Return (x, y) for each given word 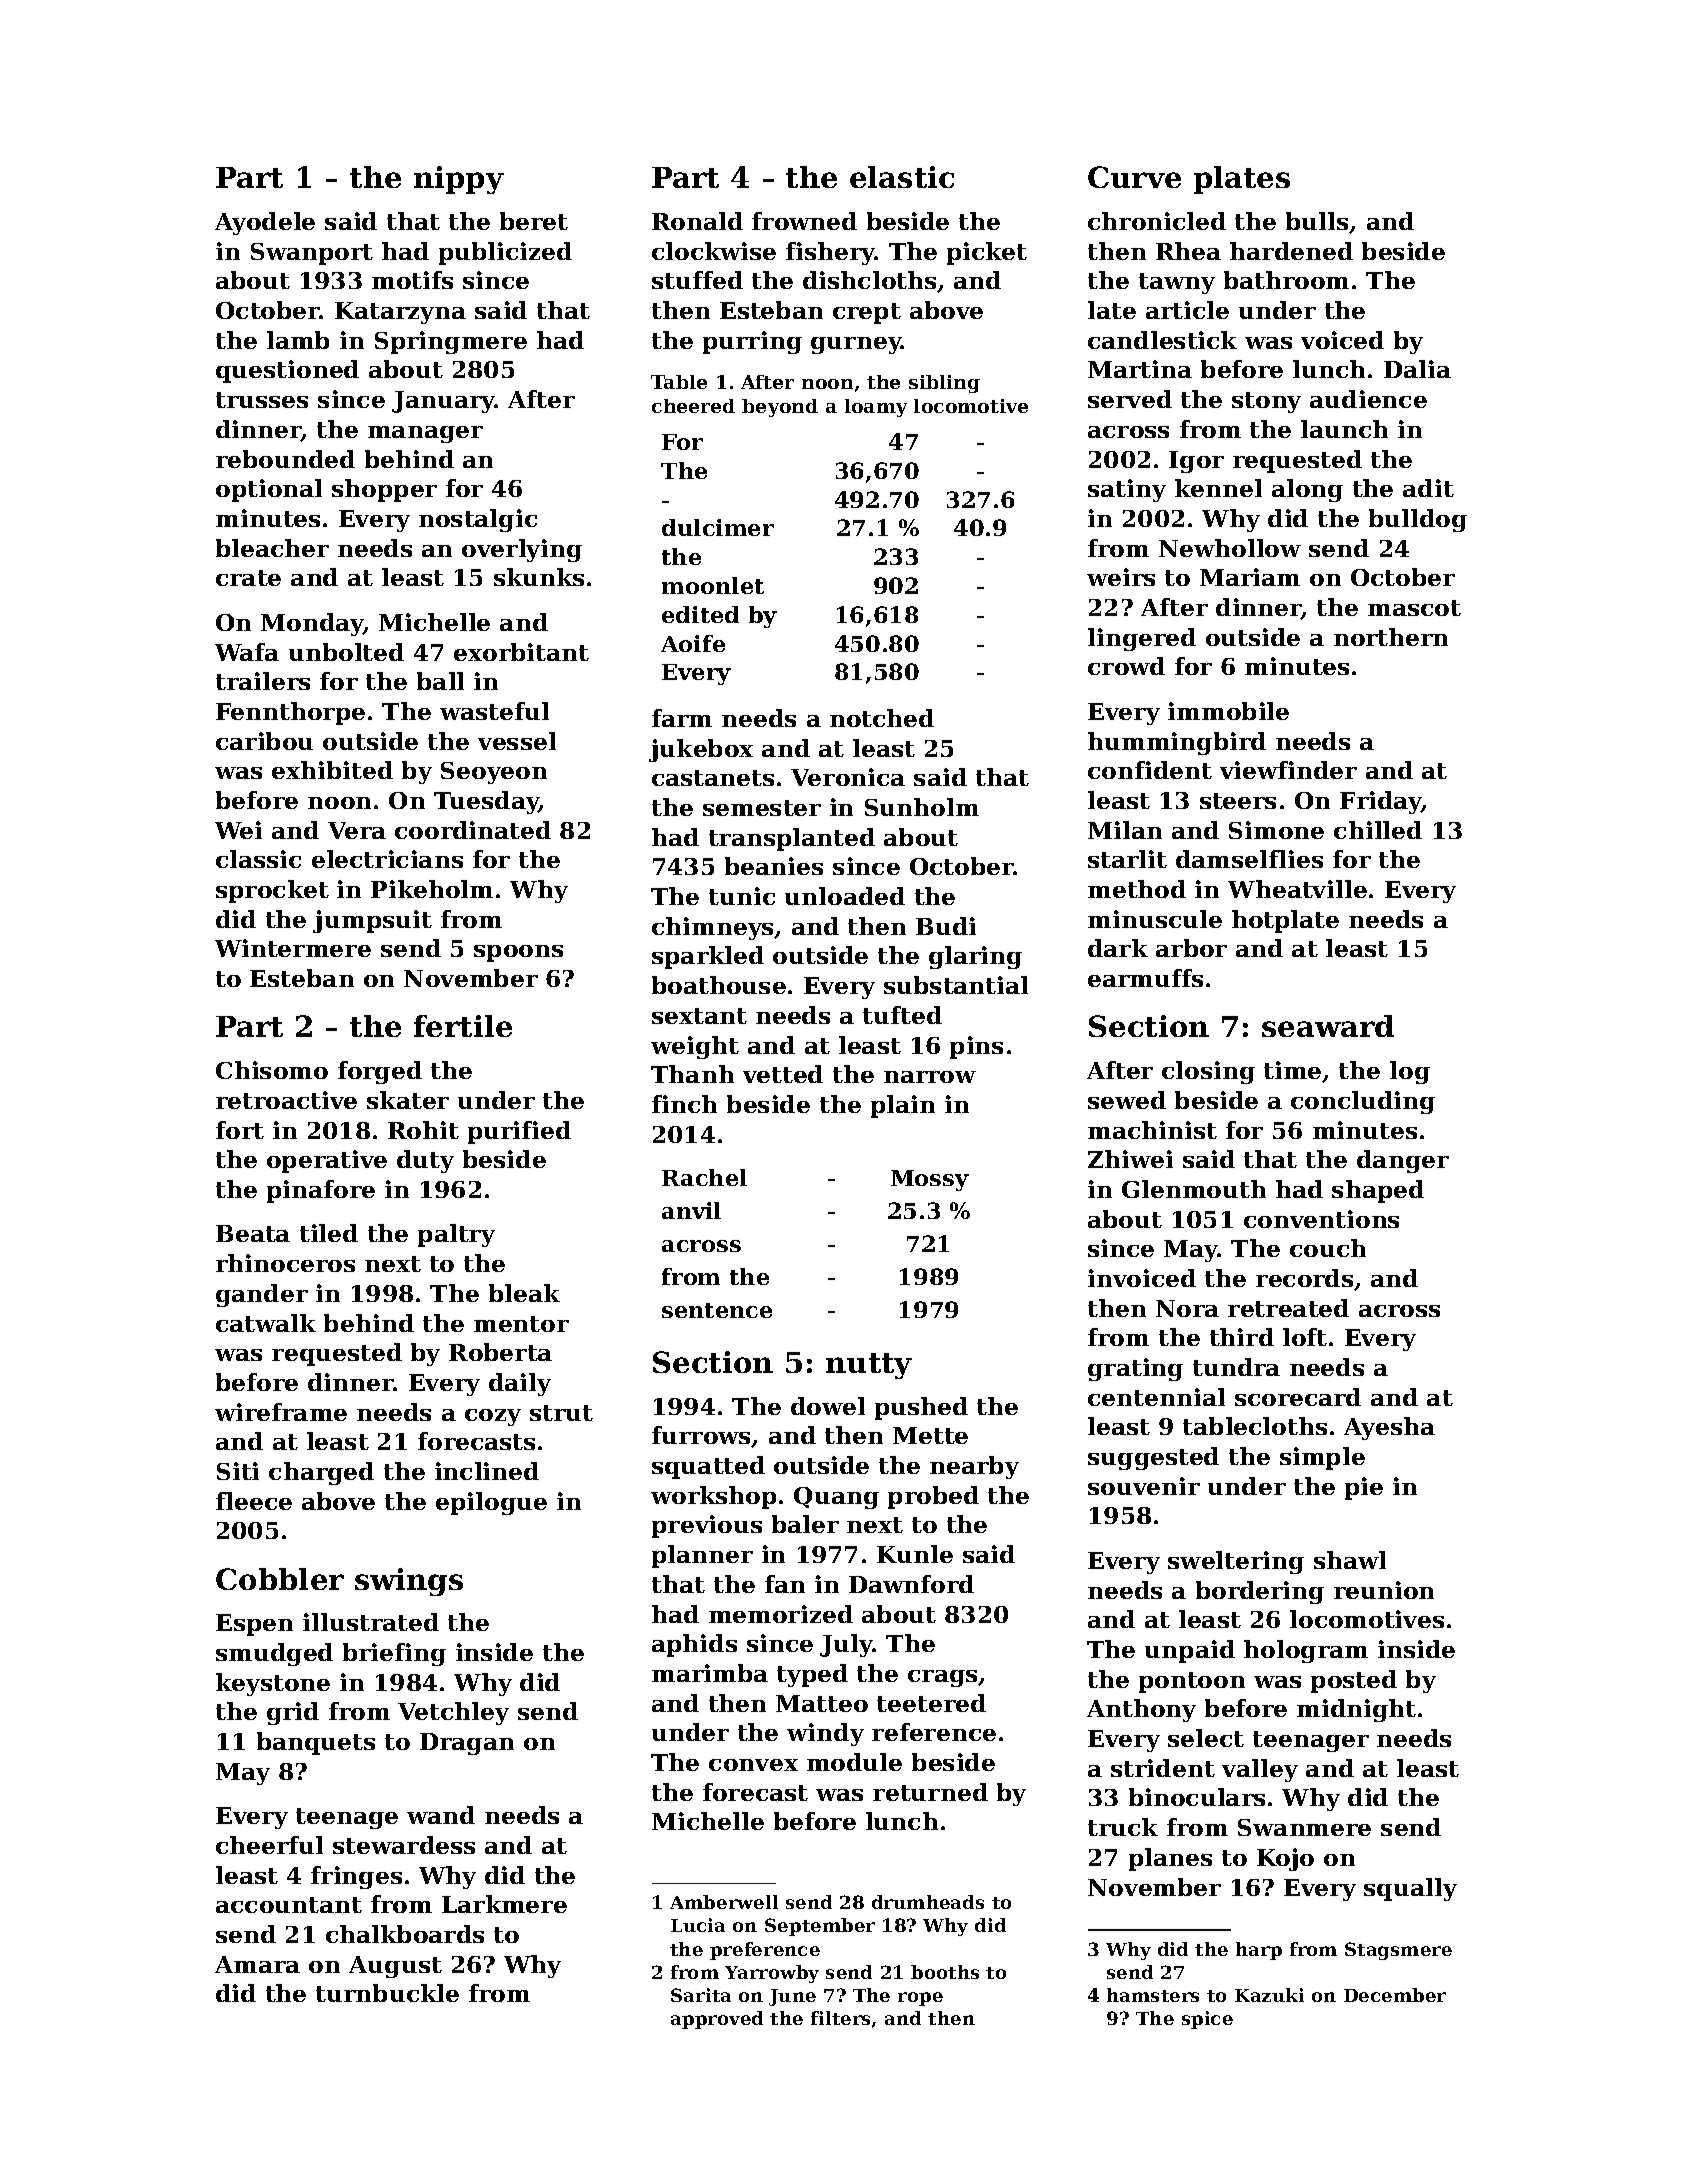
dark (1118, 948)
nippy (459, 180)
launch (1344, 429)
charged (321, 1473)
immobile (1228, 711)
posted (1354, 1681)
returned (930, 1792)
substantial (956, 985)
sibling (944, 384)
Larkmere (504, 1904)
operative (327, 1161)
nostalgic (478, 520)
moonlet (713, 585)
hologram (1306, 1651)
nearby (974, 1467)
